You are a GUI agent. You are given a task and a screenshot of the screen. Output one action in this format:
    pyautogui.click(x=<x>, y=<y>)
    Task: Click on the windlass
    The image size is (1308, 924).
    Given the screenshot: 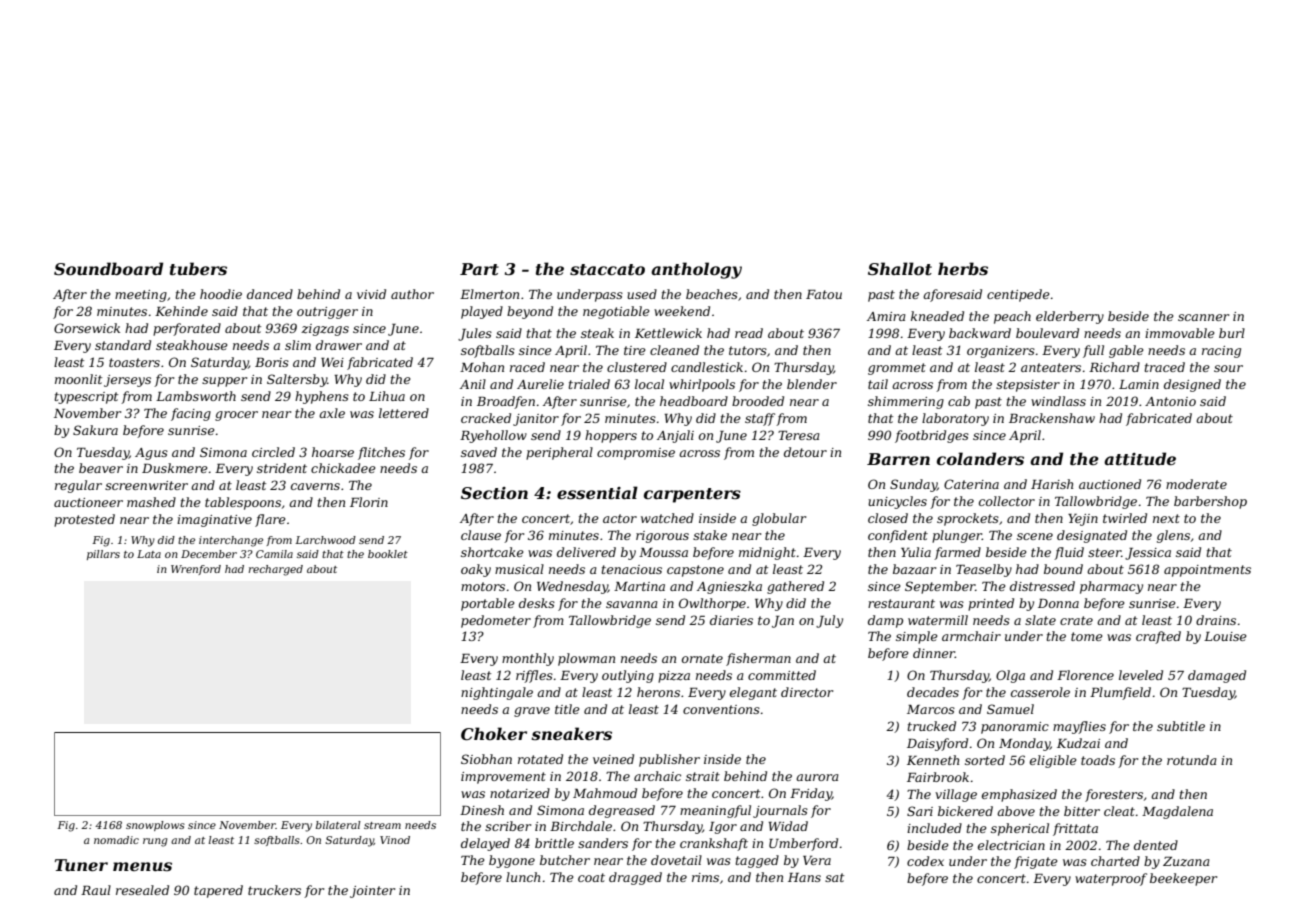 What is the action you would take?
    pyautogui.click(x=1058, y=401)
